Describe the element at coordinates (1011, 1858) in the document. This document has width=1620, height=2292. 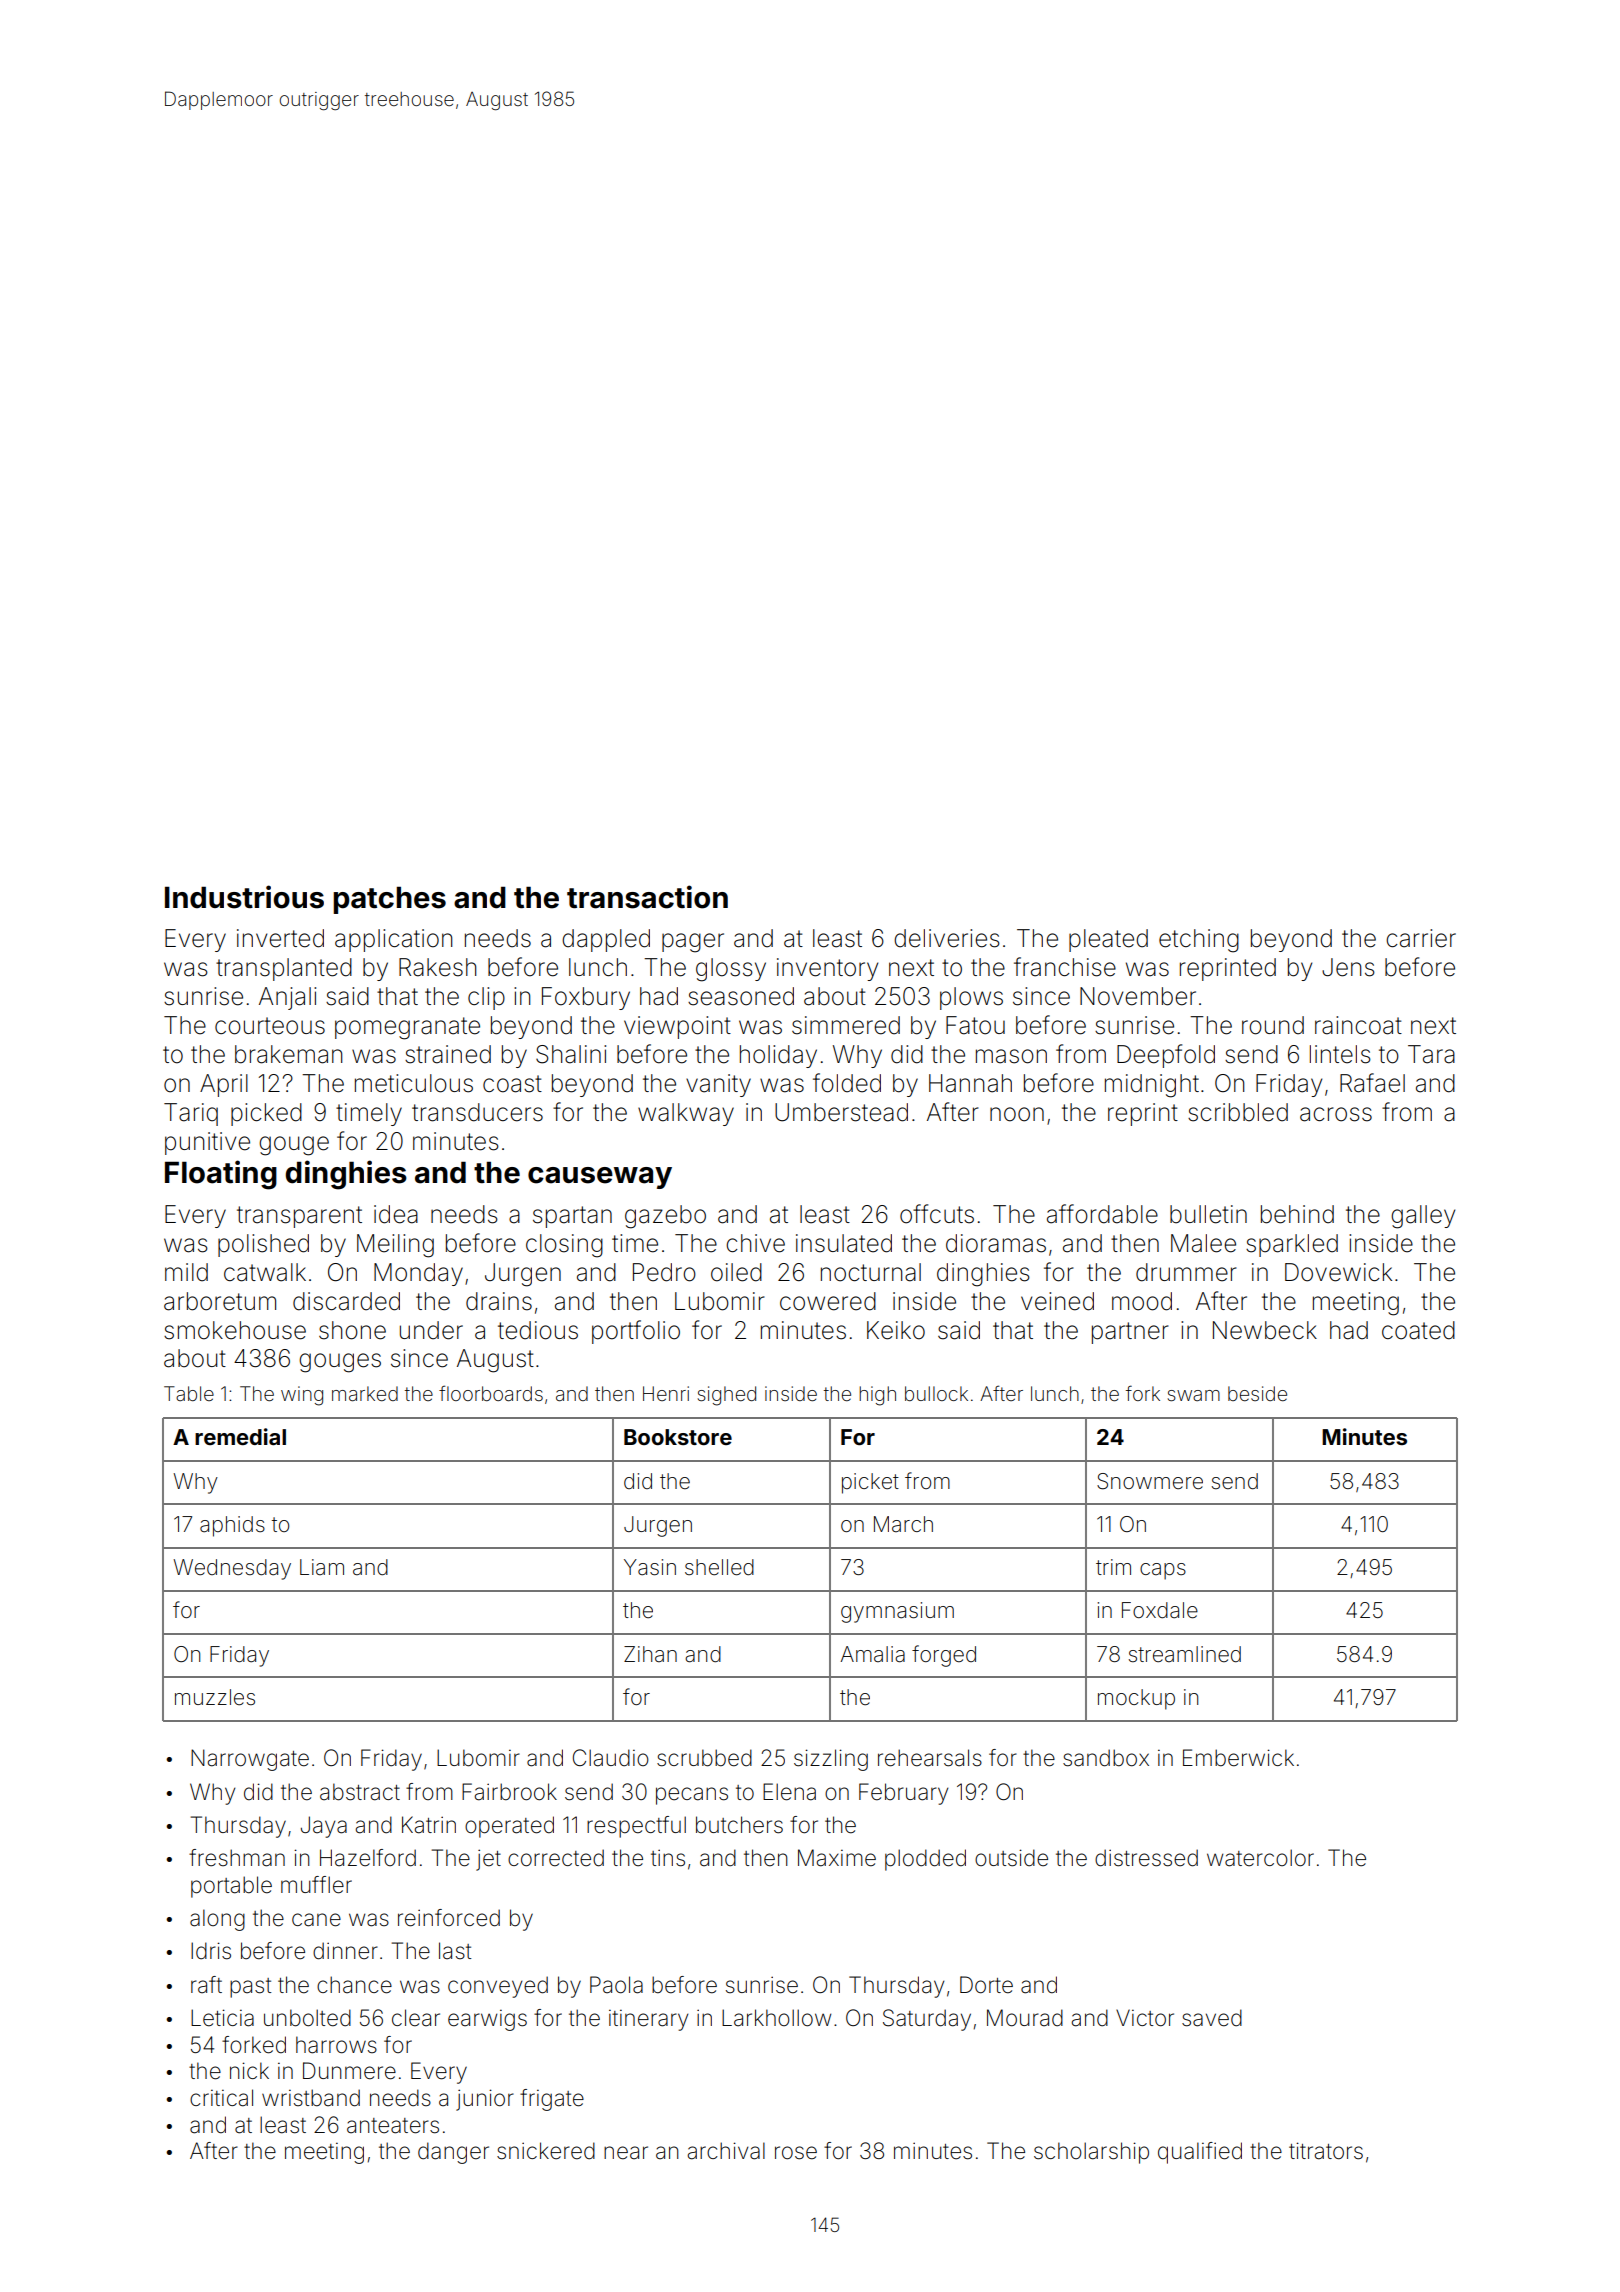
I see `outside` at that location.
